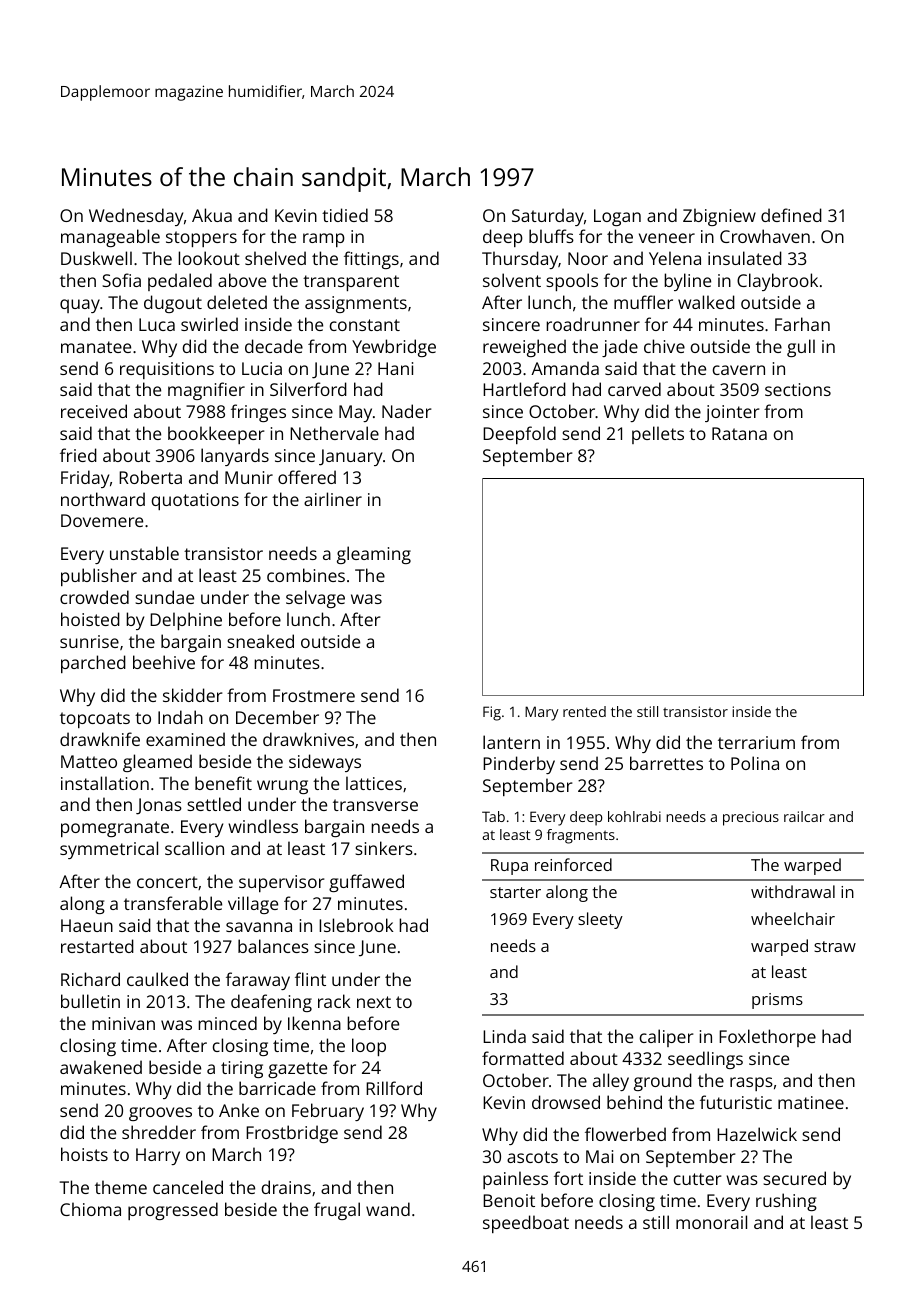 The width and height of the screenshot is (924, 1311). What do you see at coordinates (739, 433) in the screenshot?
I see `Ratana` at bounding box center [739, 433].
